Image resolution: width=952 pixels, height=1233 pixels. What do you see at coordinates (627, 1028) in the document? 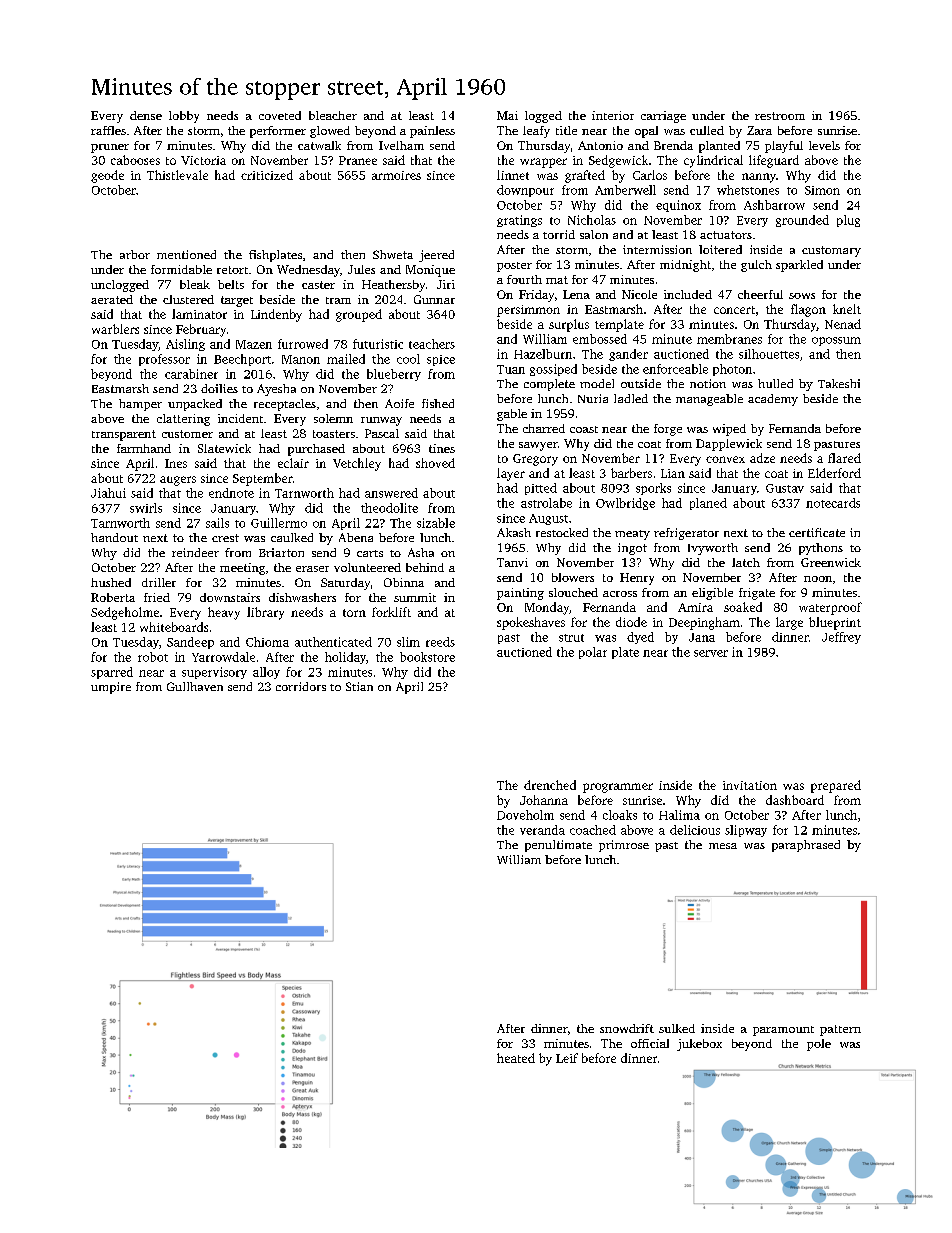
I see `snowdrift` at bounding box center [627, 1028].
